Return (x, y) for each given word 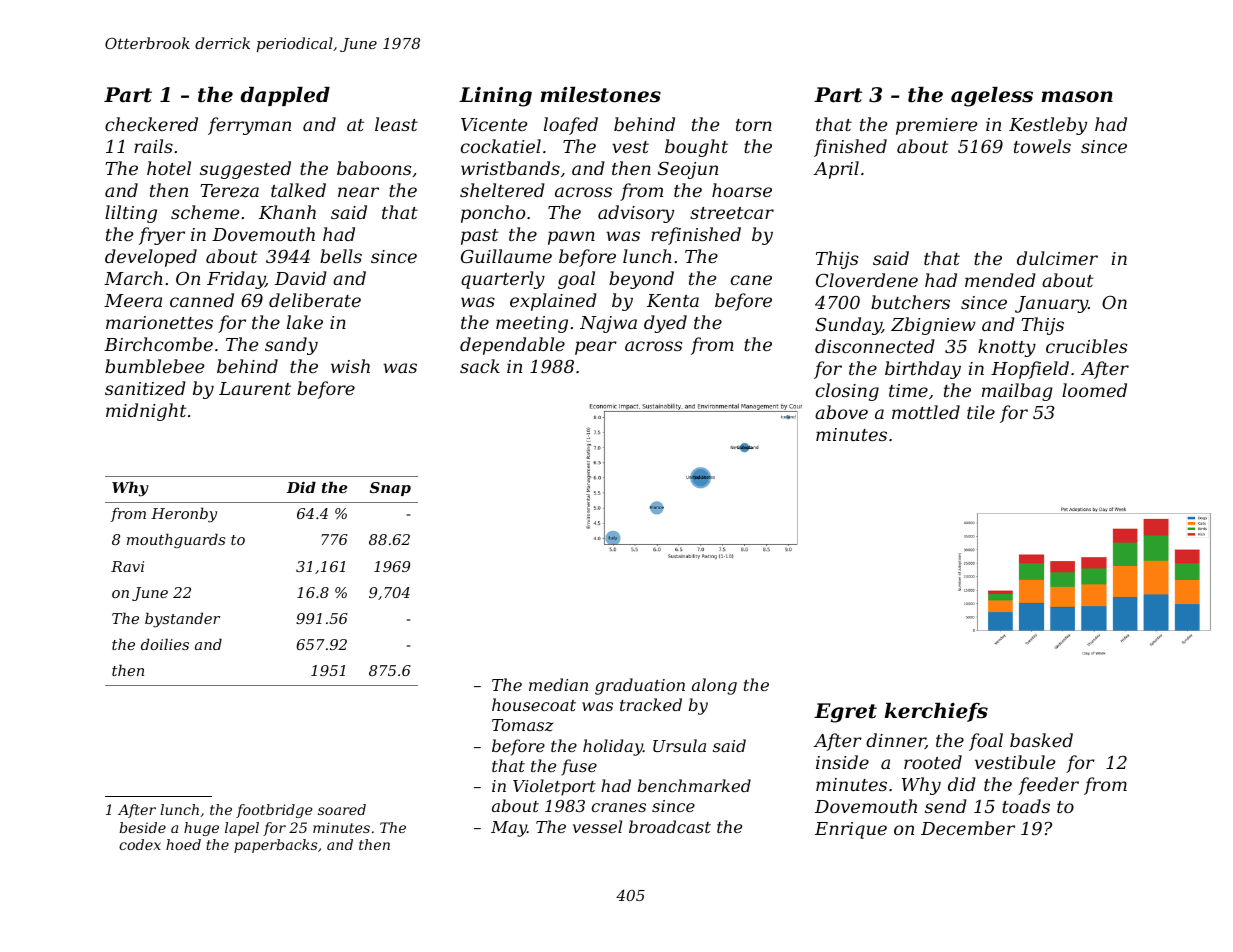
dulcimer (1057, 258)
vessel (597, 826)
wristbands (510, 168)
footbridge (274, 811)
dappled (285, 96)
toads (1026, 806)
